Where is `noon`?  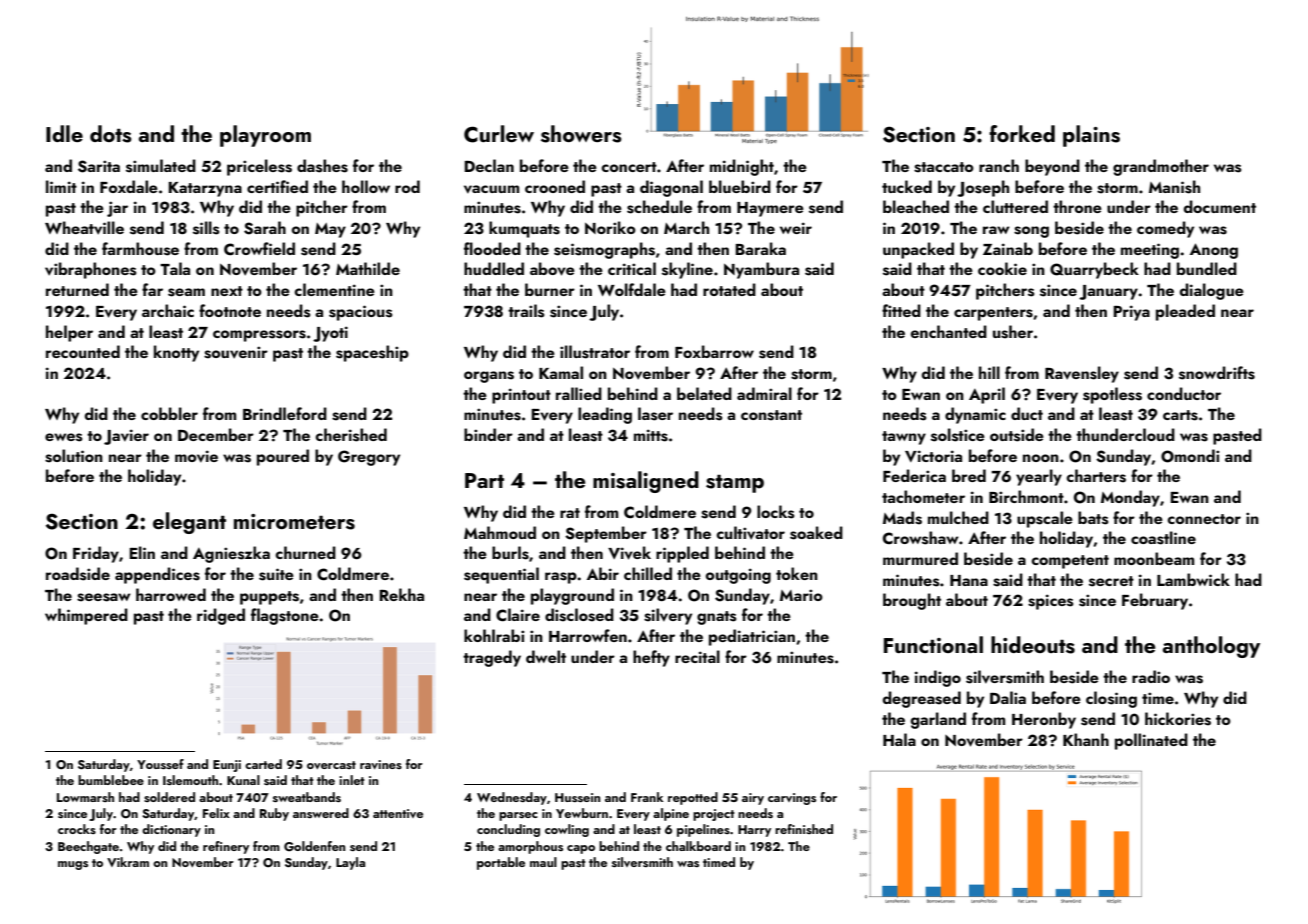
noon is located at coordinates (1041, 458).
